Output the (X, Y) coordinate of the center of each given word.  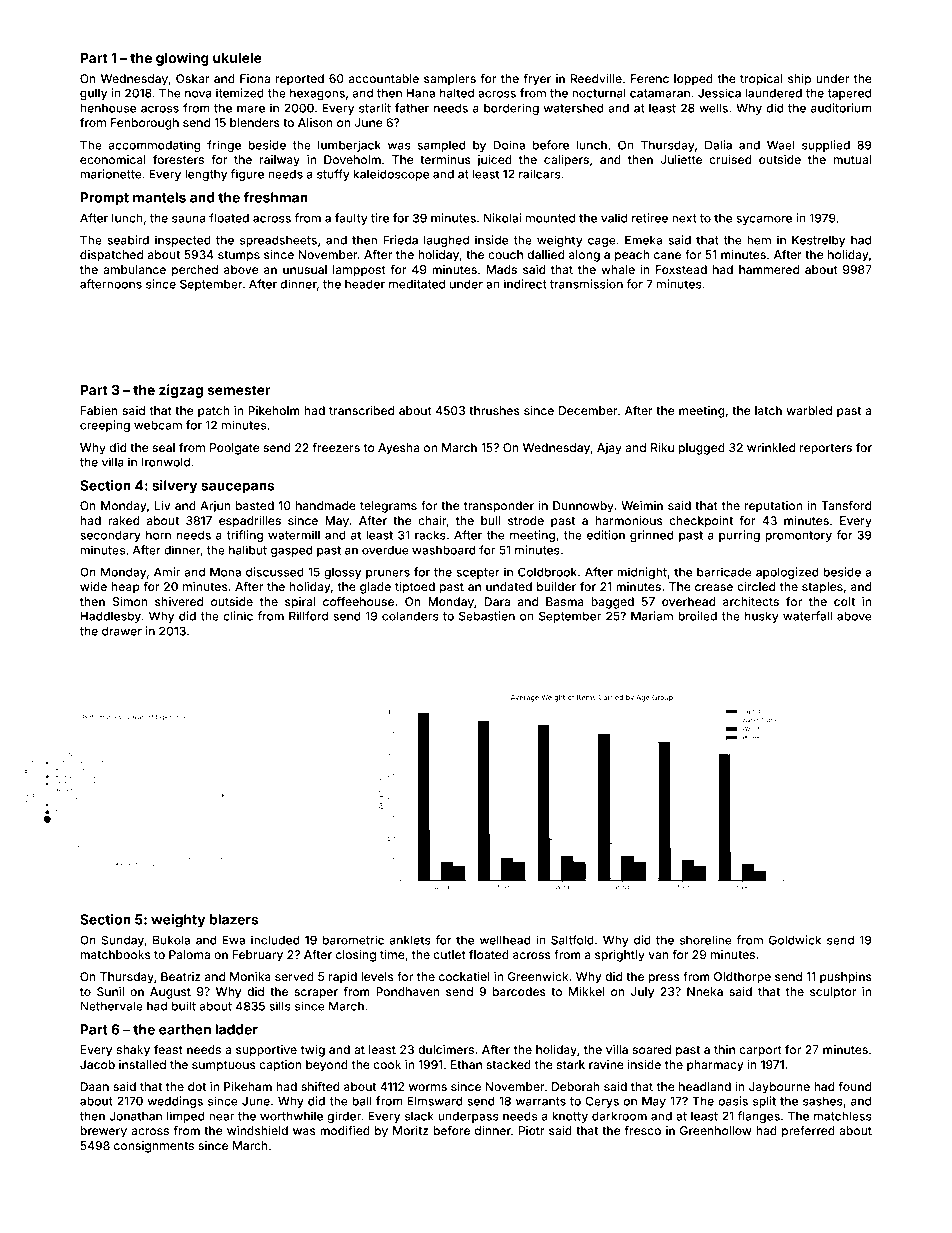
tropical (761, 80)
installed (142, 1064)
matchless (843, 1116)
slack (419, 1116)
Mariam (652, 616)
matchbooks (115, 954)
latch (768, 410)
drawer (122, 631)
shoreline (706, 940)
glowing (182, 59)
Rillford (308, 616)
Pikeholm (274, 410)
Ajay (609, 449)
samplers (450, 80)
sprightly (620, 956)
